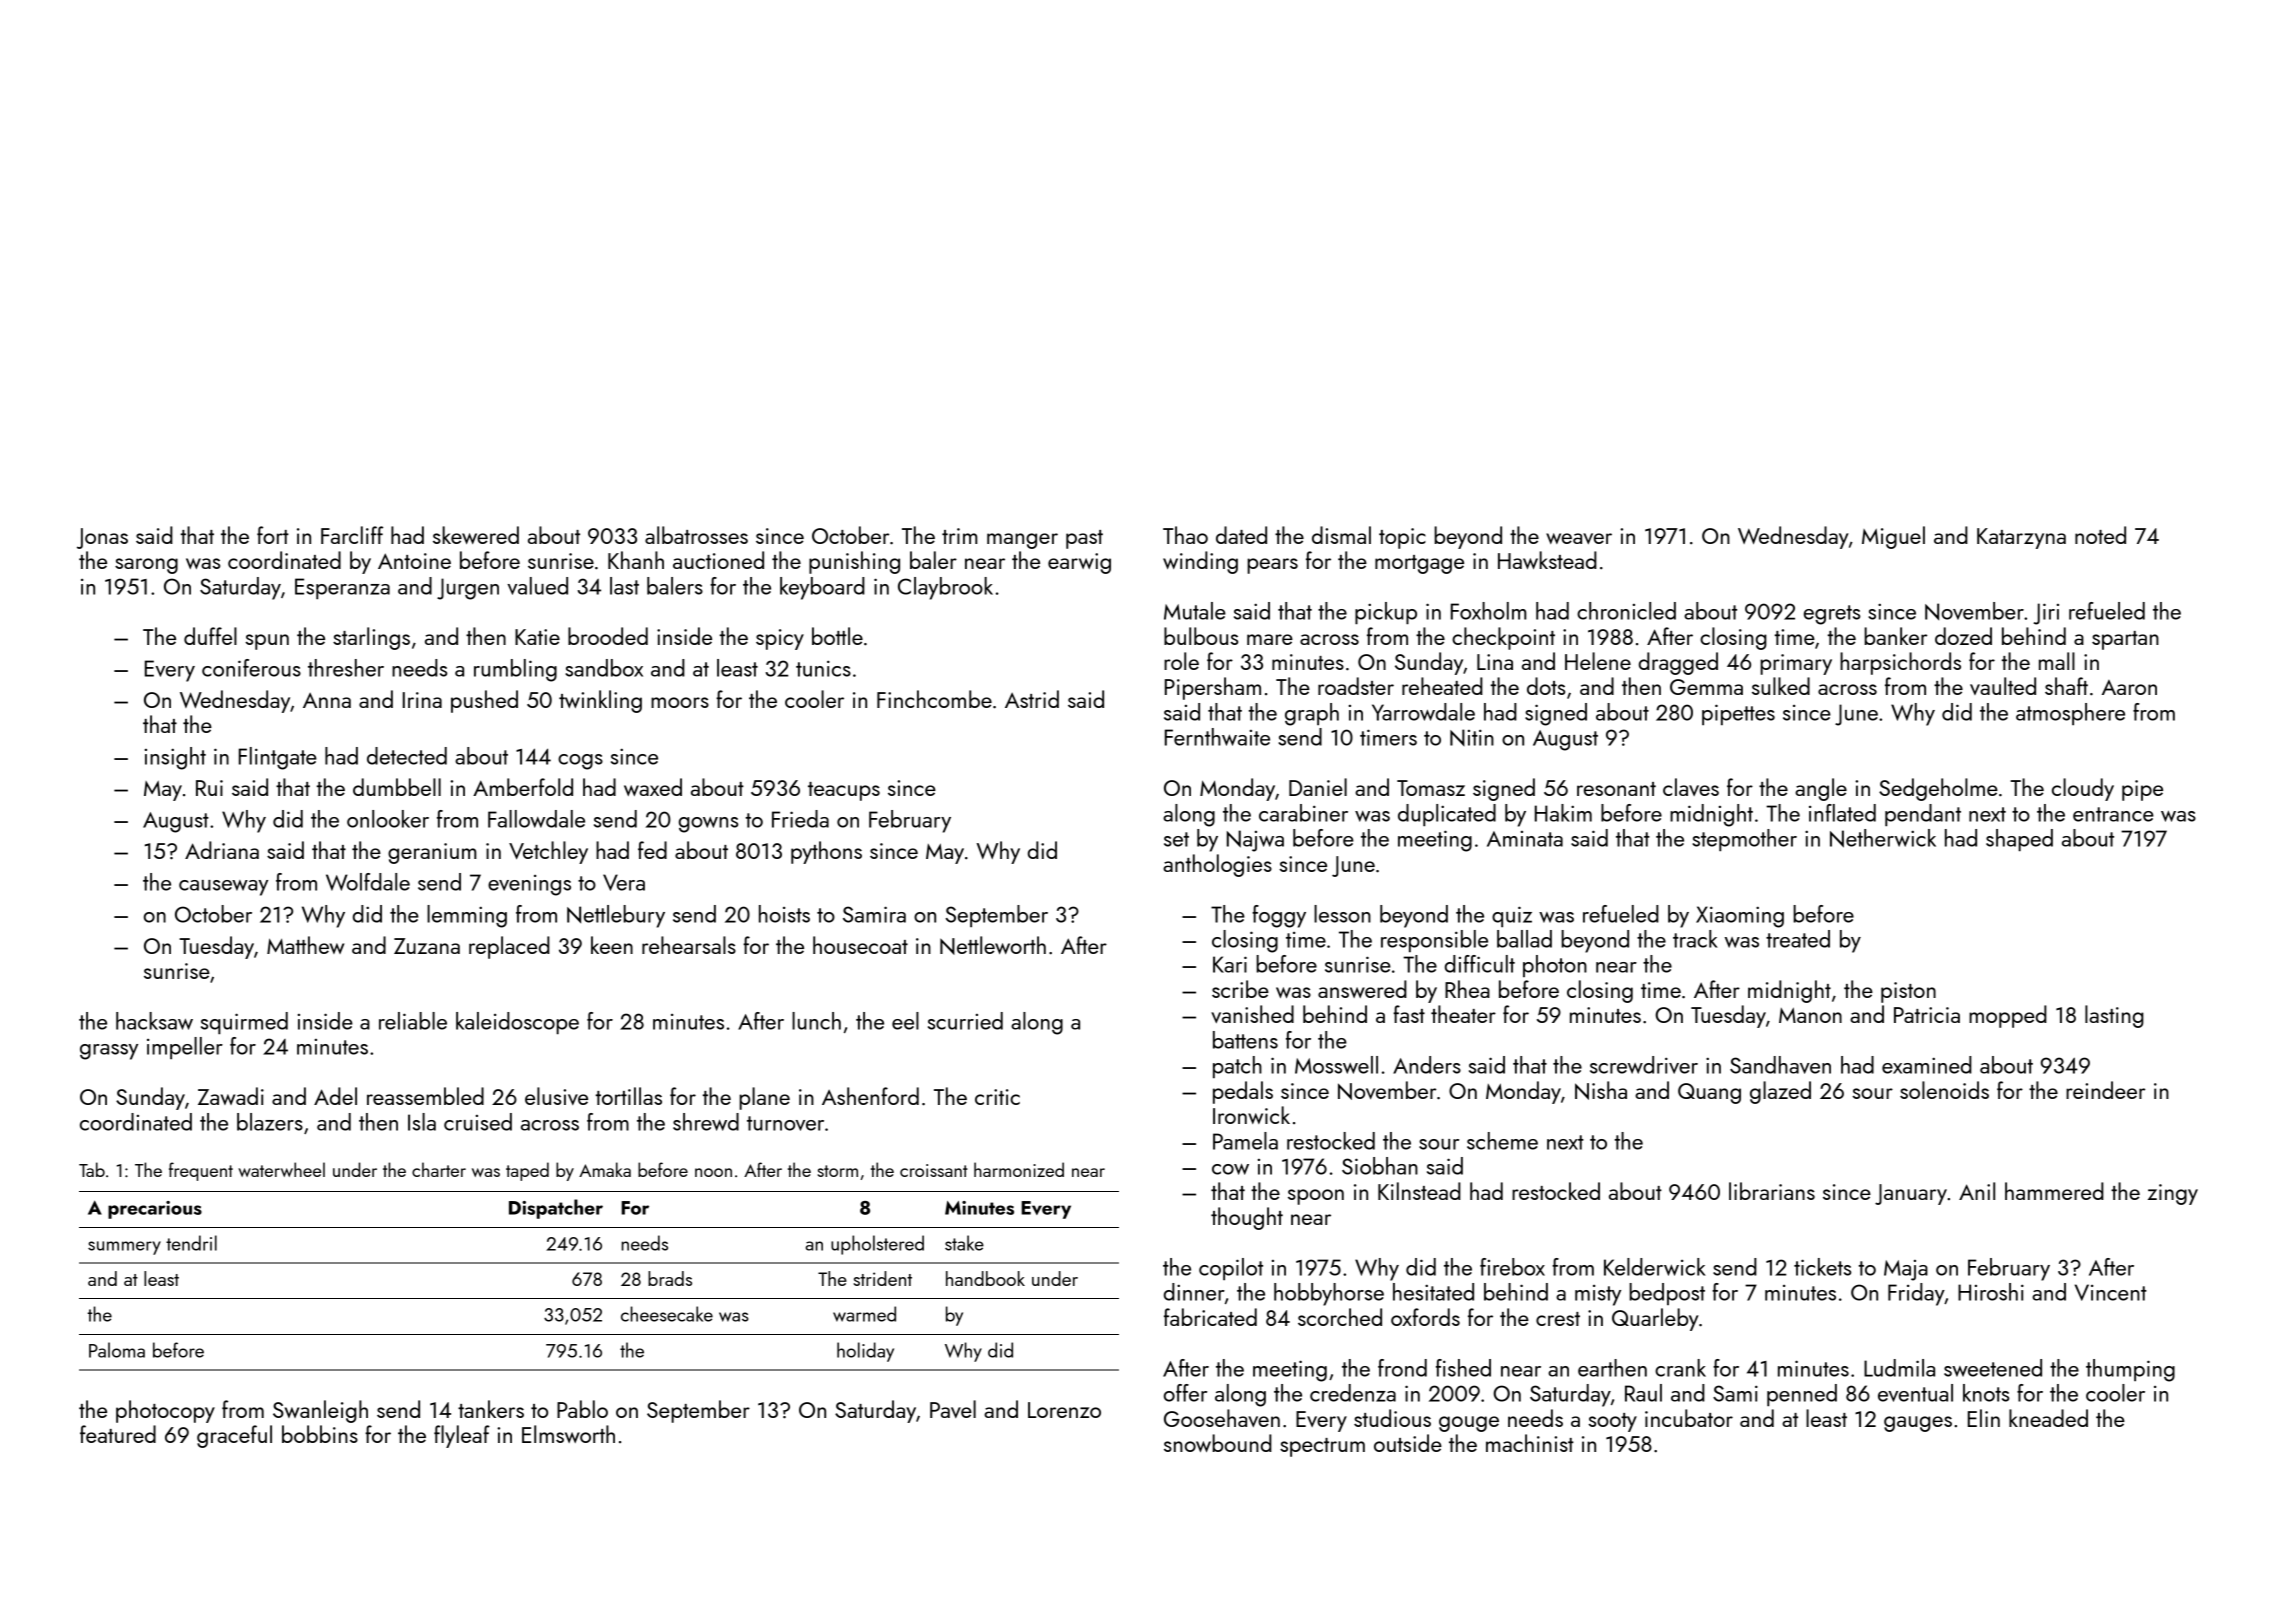 The height and width of the screenshot is (1614, 2282). Describe the element at coordinates (491, 1409) in the screenshot. I see `tankers` at that location.
